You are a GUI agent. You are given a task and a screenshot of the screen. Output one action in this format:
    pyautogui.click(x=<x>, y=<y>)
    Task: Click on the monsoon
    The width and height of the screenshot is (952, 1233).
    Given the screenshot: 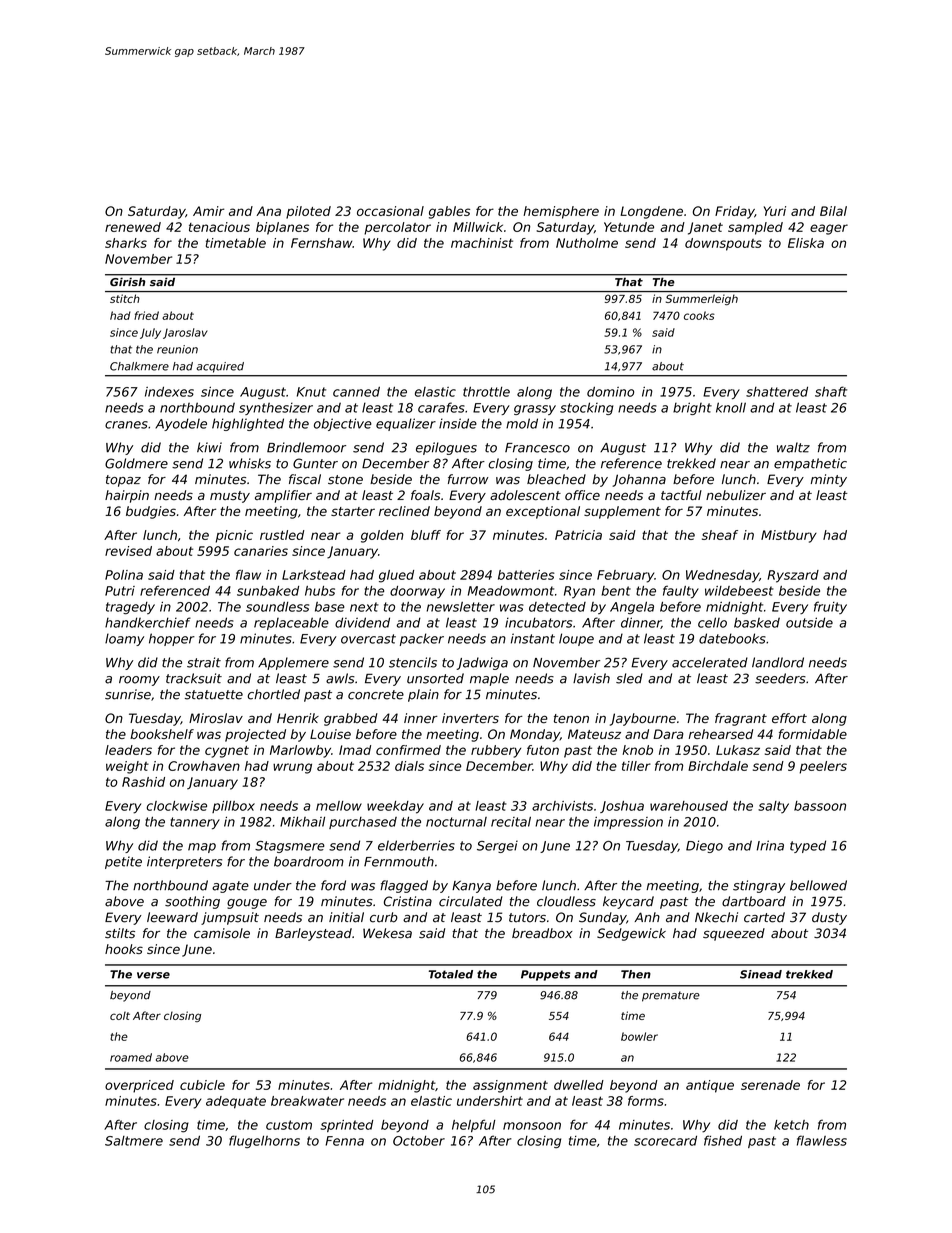 What is the action you would take?
    pyautogui.click(x=532, y=1126)
